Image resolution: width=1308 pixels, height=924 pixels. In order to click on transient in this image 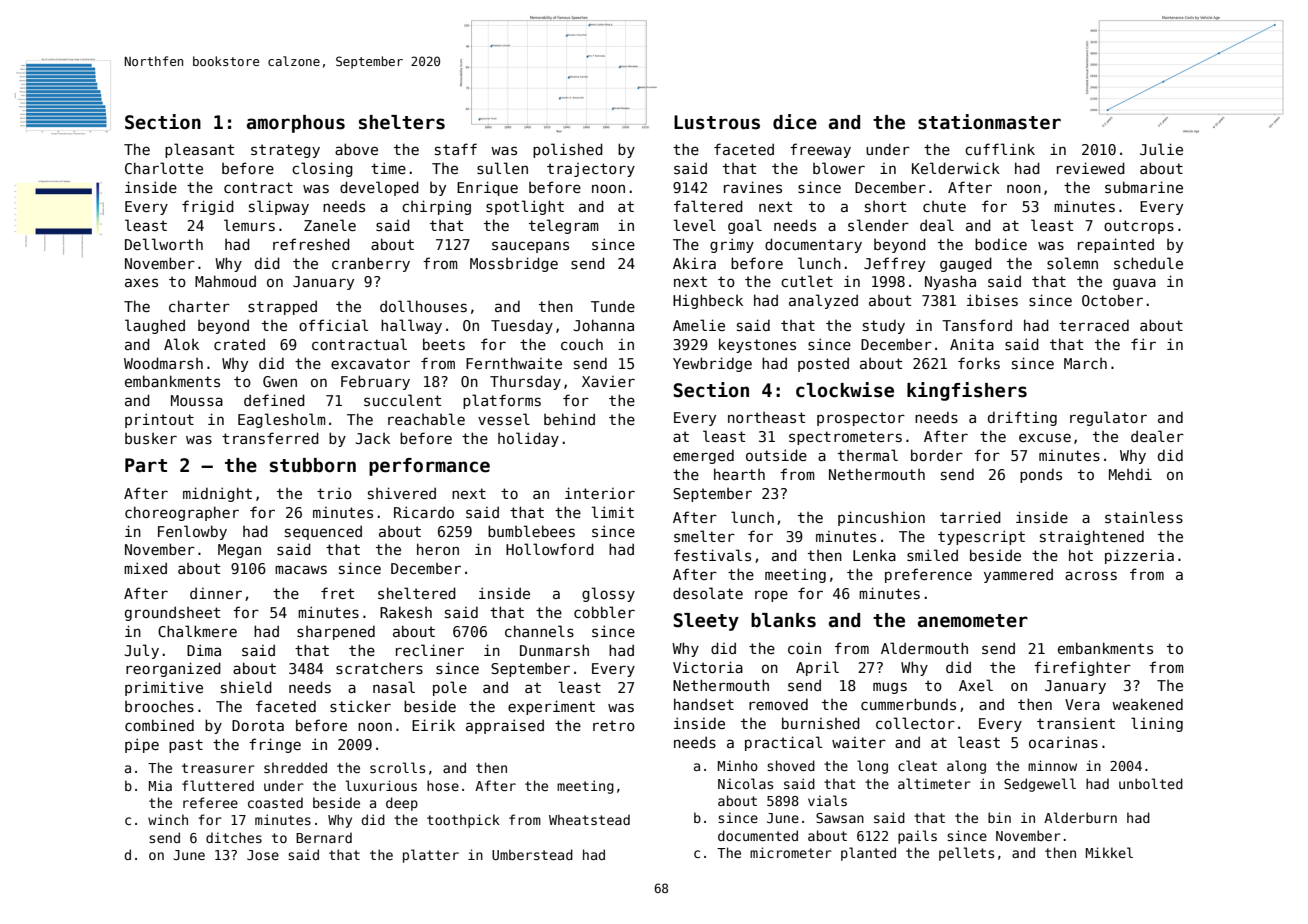, I will do `click(1076, 723)`.
